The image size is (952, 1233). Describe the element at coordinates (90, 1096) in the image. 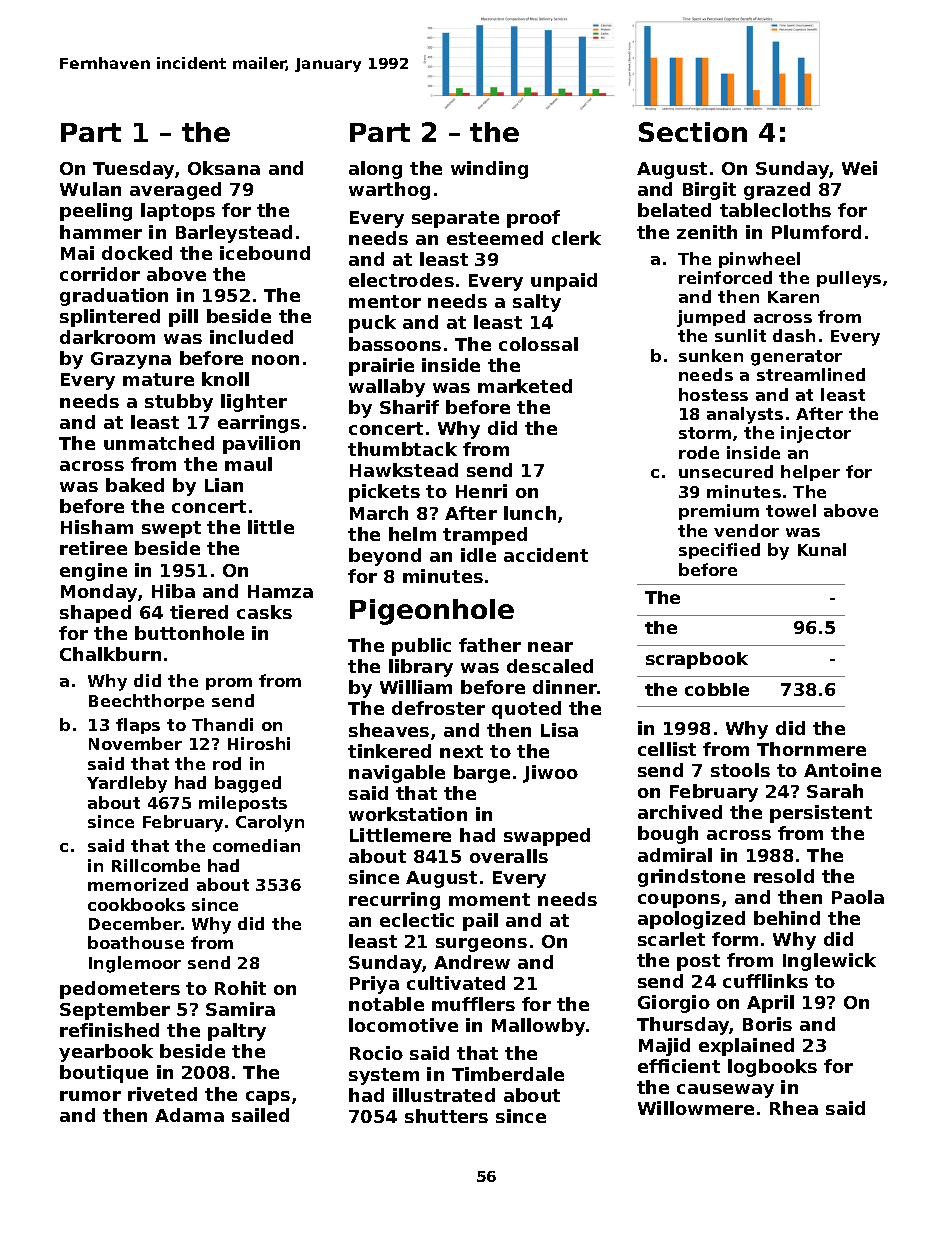

I see `rumor` at that location.
